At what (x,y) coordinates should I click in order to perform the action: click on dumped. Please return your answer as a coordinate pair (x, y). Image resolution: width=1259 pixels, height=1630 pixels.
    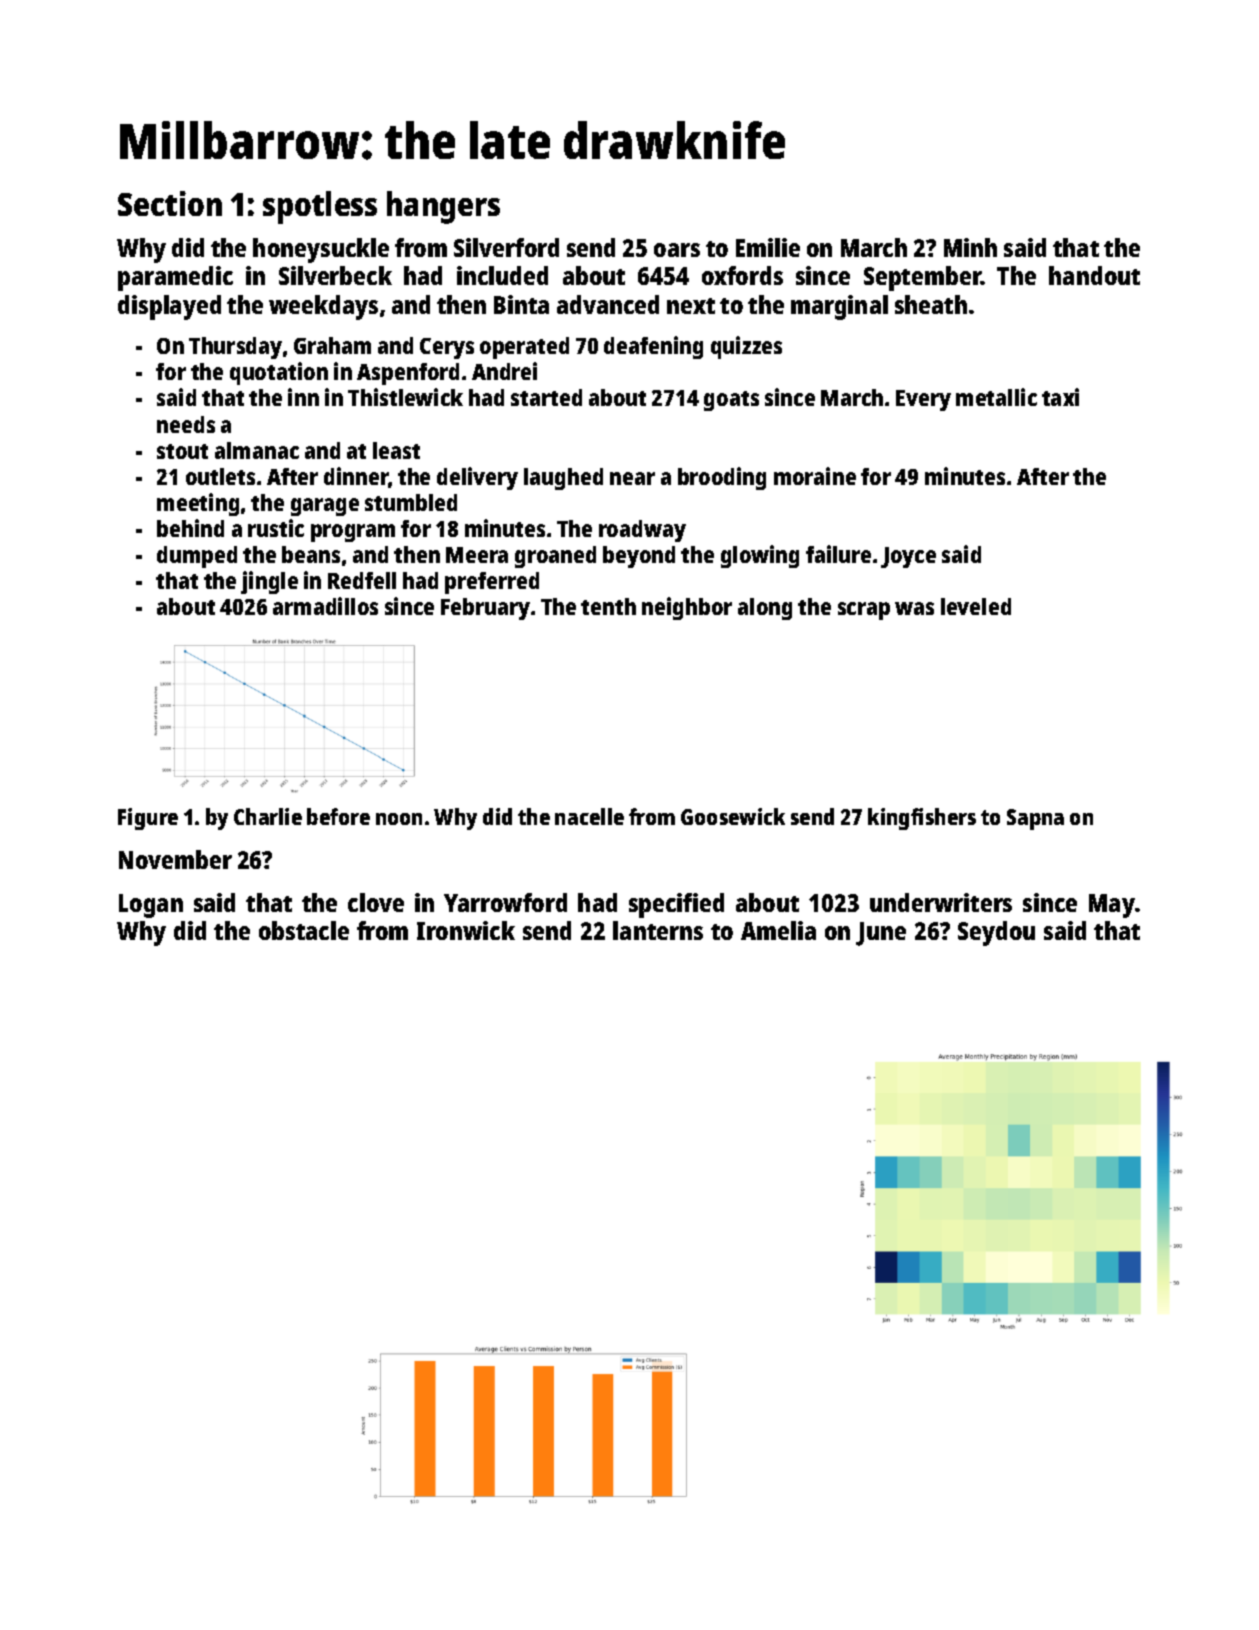
    Looking at the image, I should click on (197, 557).
